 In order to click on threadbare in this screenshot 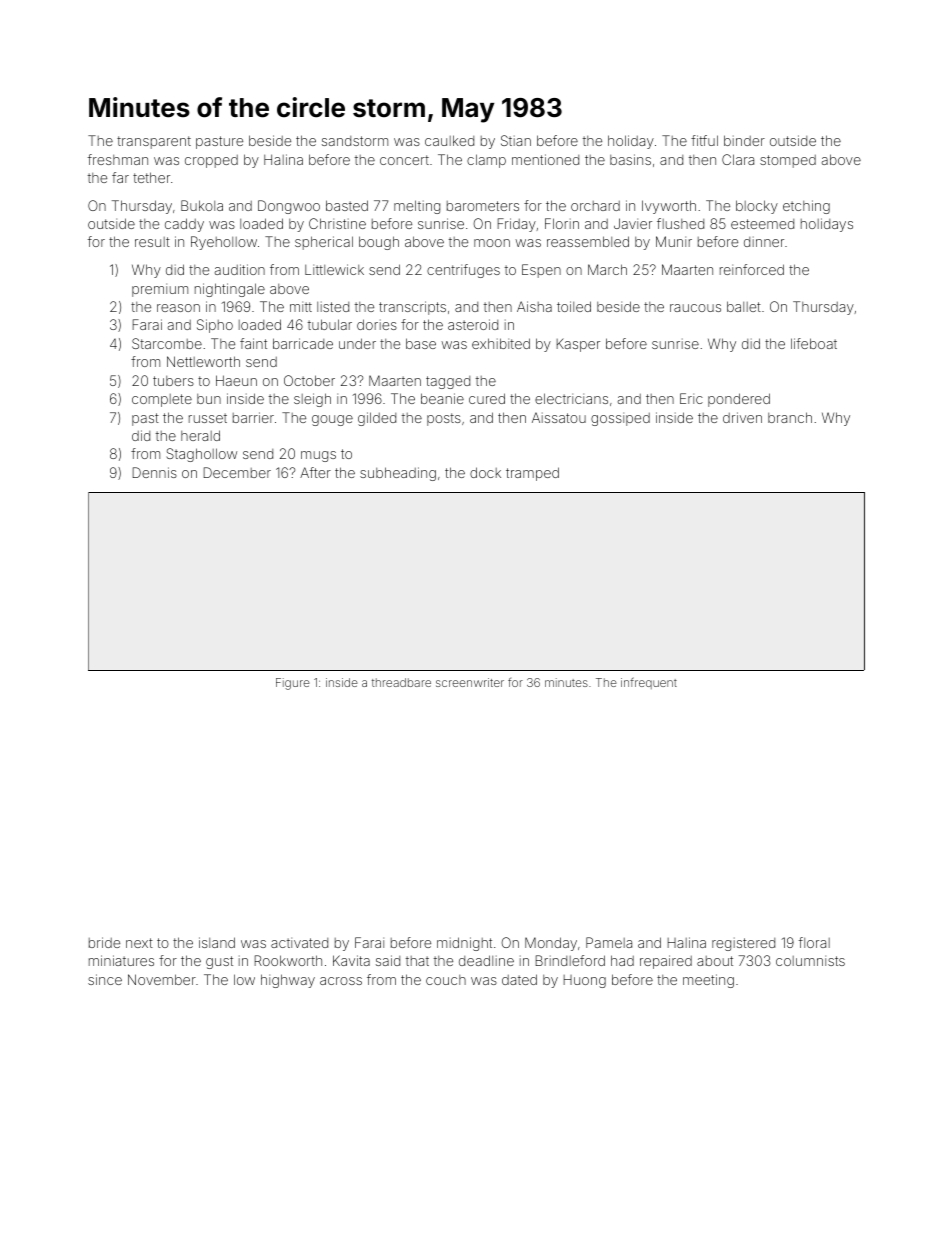, I will do `click(401, 682)`.
